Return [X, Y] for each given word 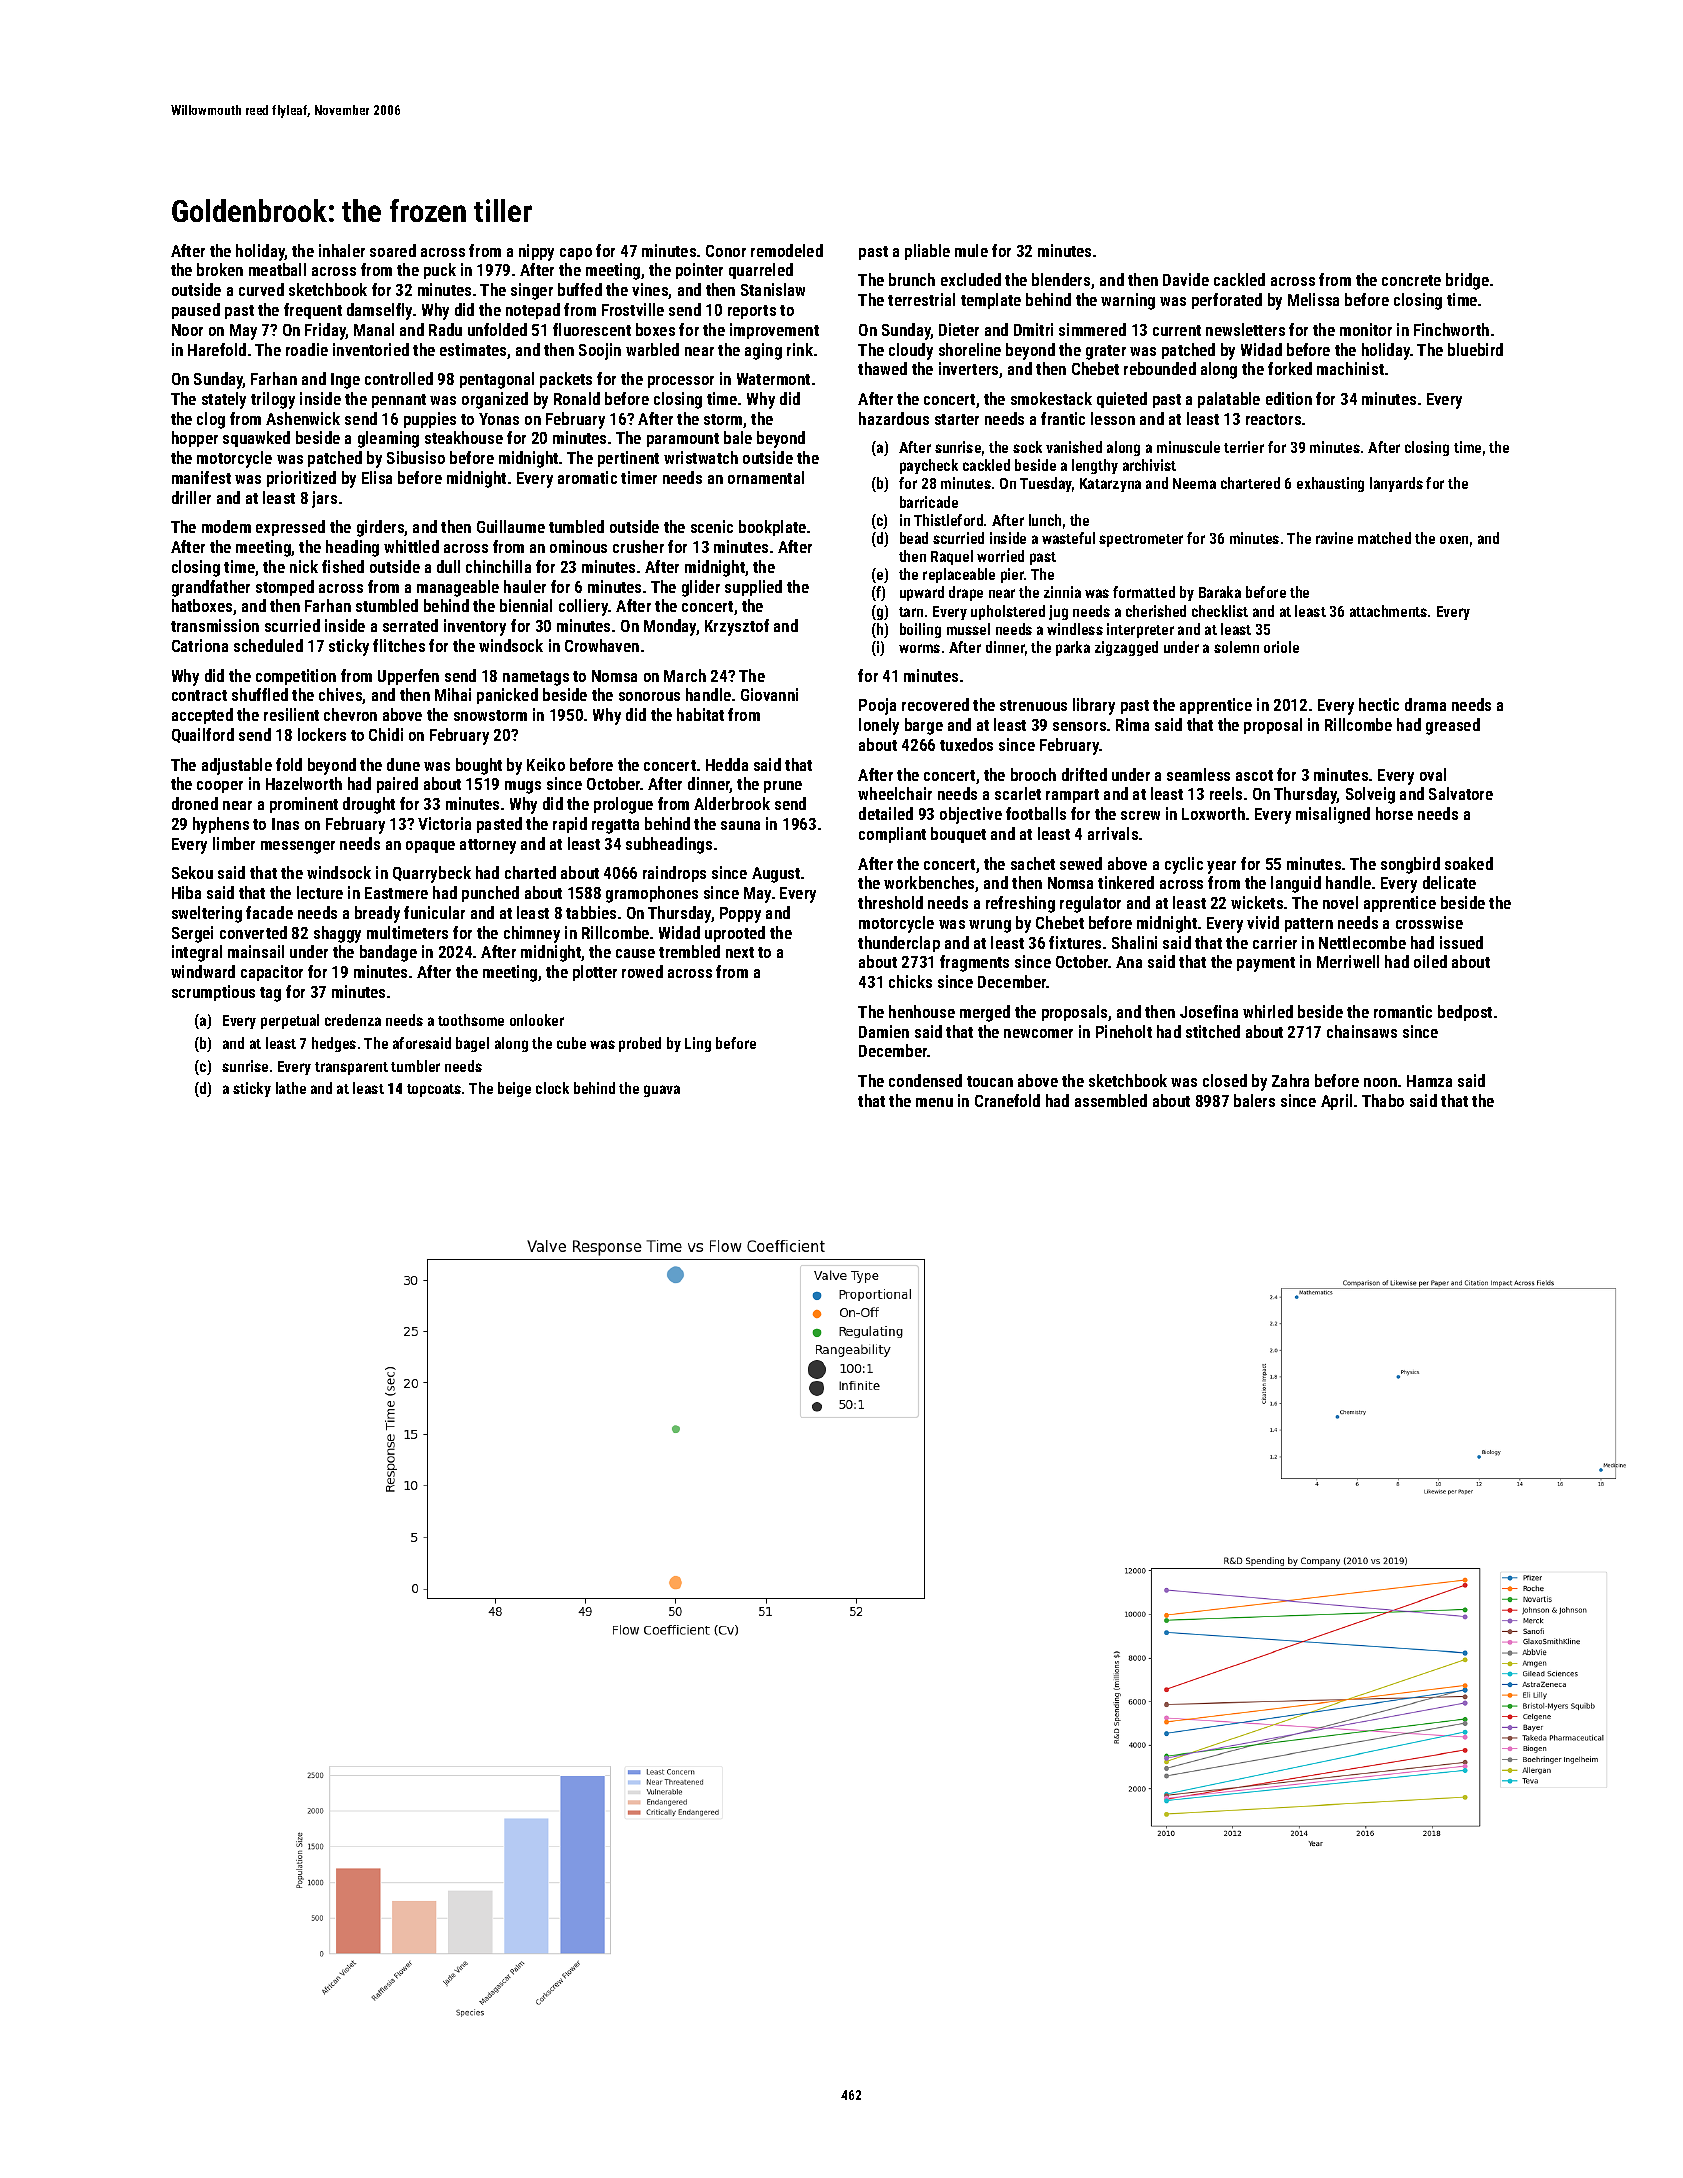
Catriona [200, 645]
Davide [1186, 279]
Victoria [444, 823]
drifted [1084, 774]
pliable [927, 252]
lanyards [1396, 484]
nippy [536, 252]
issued [1461, 942]
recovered [935, 704]
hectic [1379, 704]
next [740, 952]
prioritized [301, 479]
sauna [740, 825]
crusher [638, 546]
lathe [291, 1088]
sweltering [207, 914]
